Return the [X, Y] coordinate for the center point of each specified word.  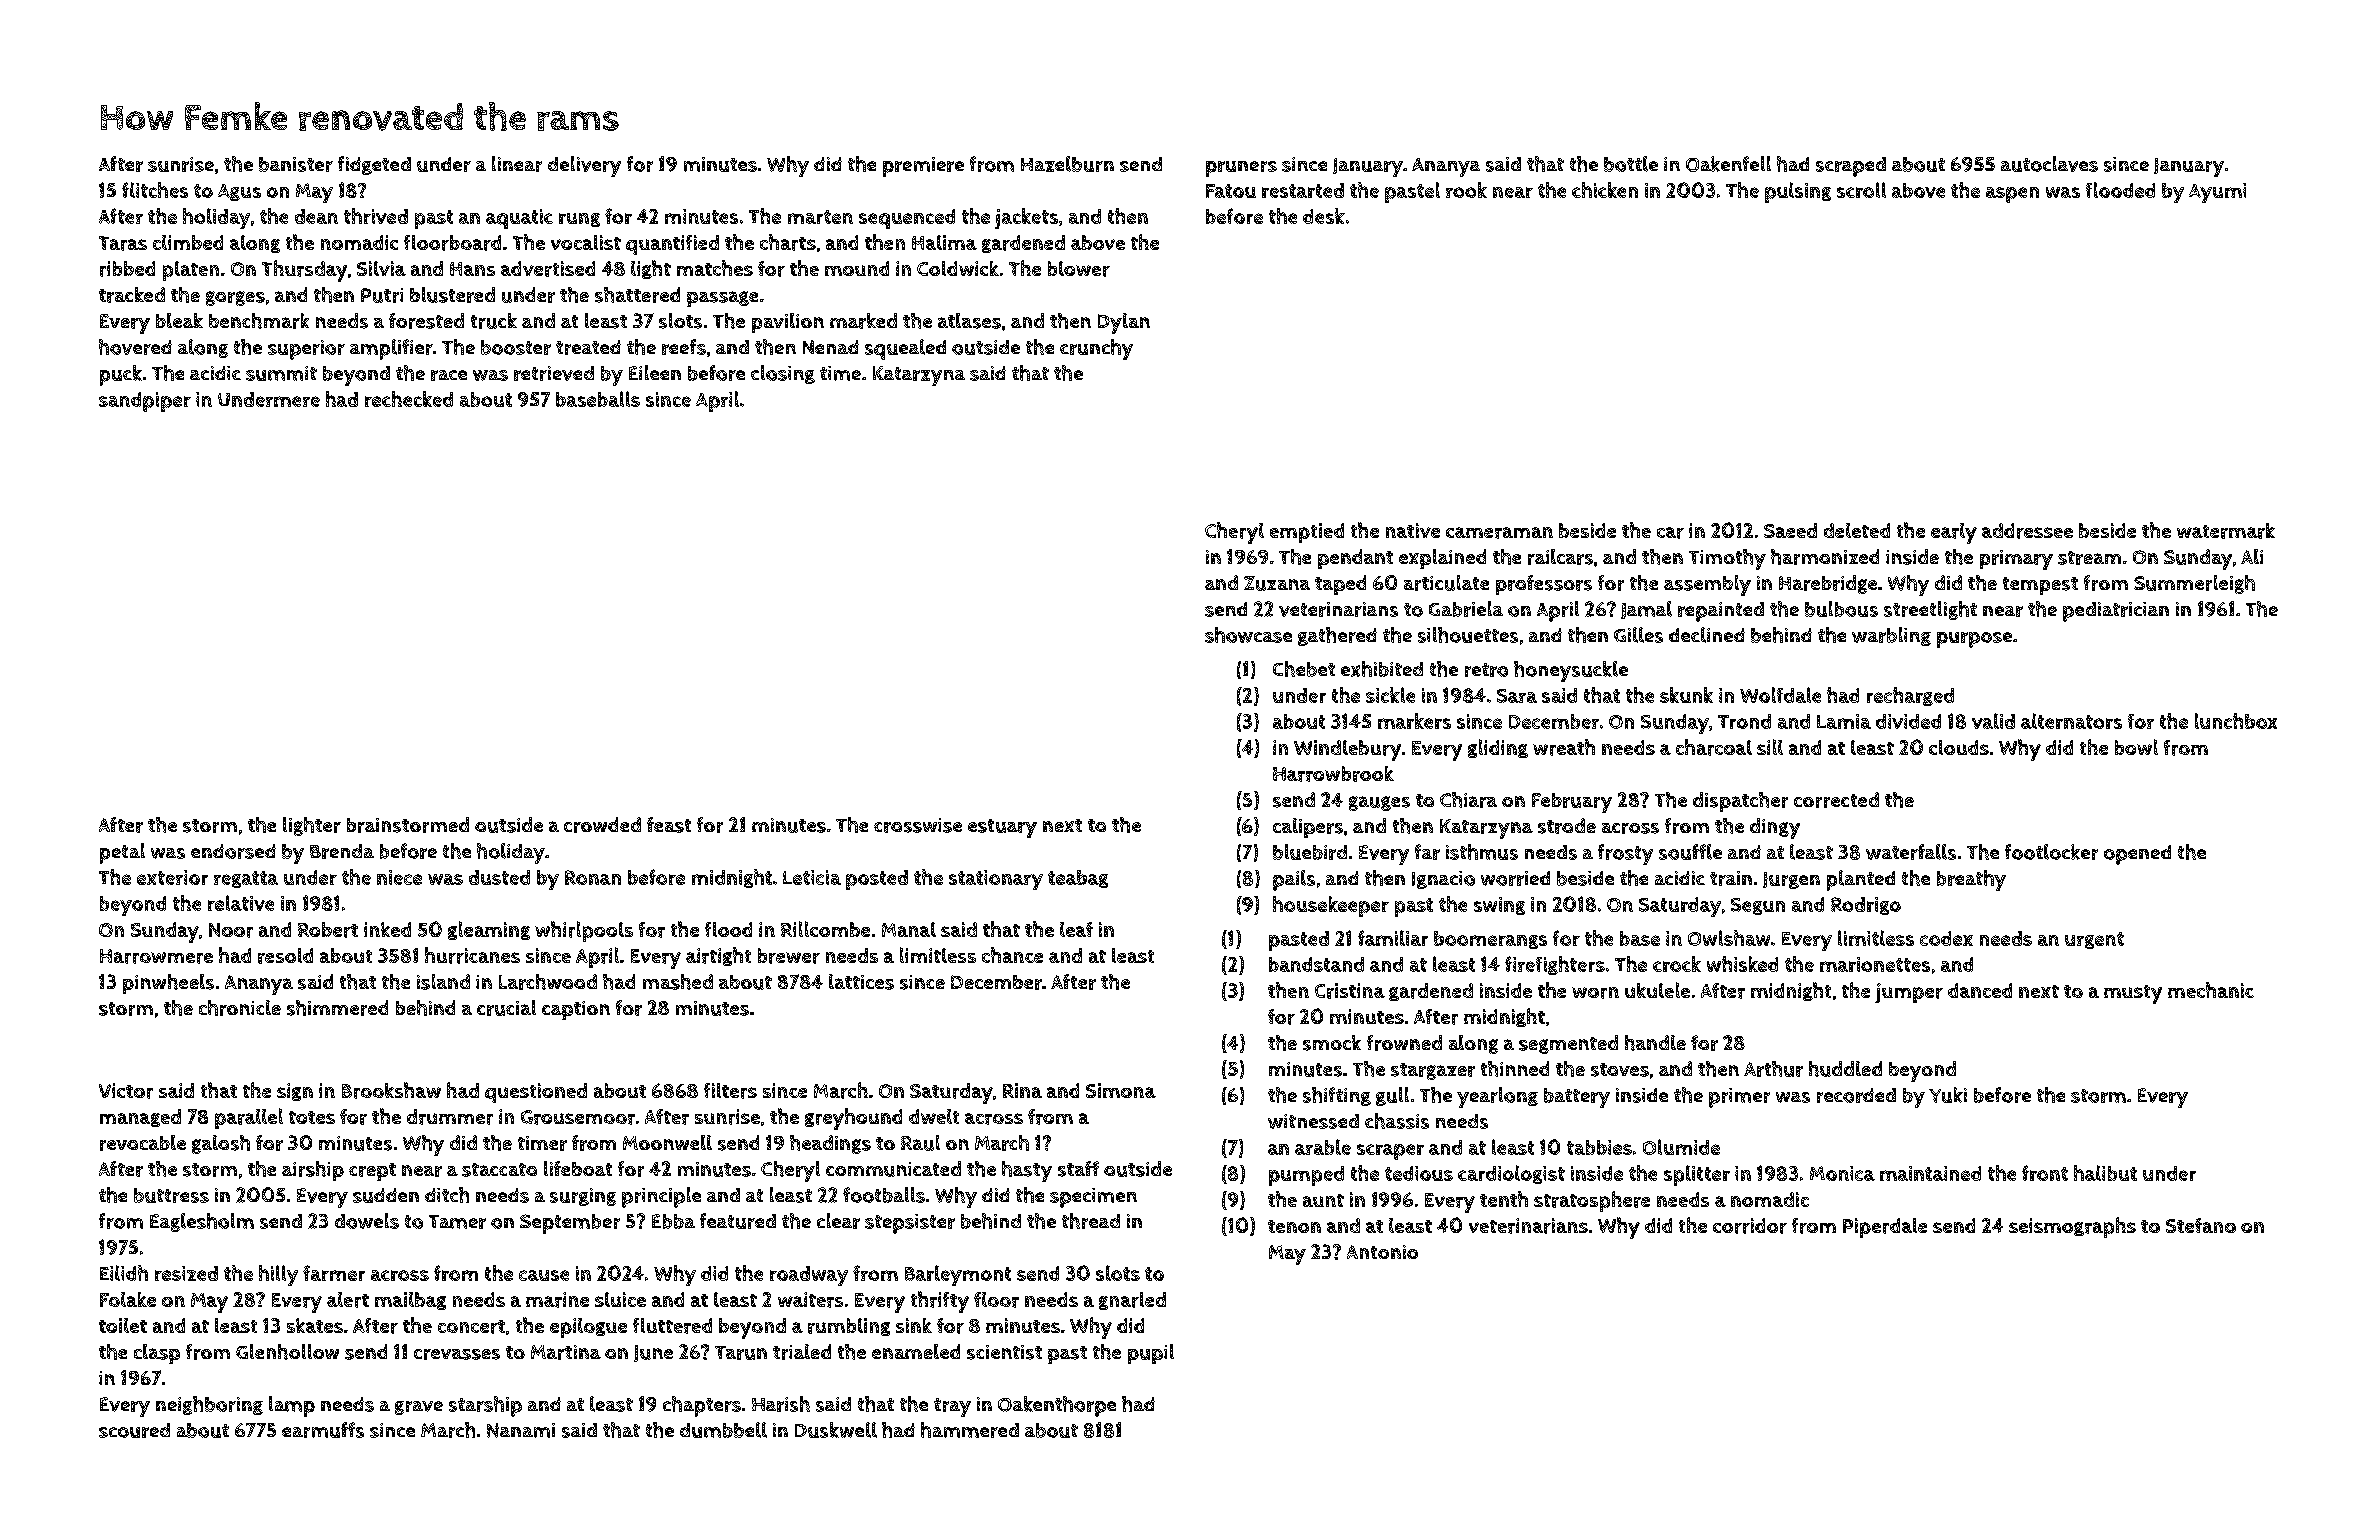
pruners [1241, 169]
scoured [134, 1430]
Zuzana [1277, 583]
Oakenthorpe [1057, 1406]
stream [2089, 558]
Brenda [342, 851]
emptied [1307, 533]
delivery [584, 166]
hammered [970, 1430]
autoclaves [2049, 164]
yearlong [1497, 1097]
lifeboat [578, 1168]
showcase [1248, 635]
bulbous [1841, 609]
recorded [1856, 1095]
